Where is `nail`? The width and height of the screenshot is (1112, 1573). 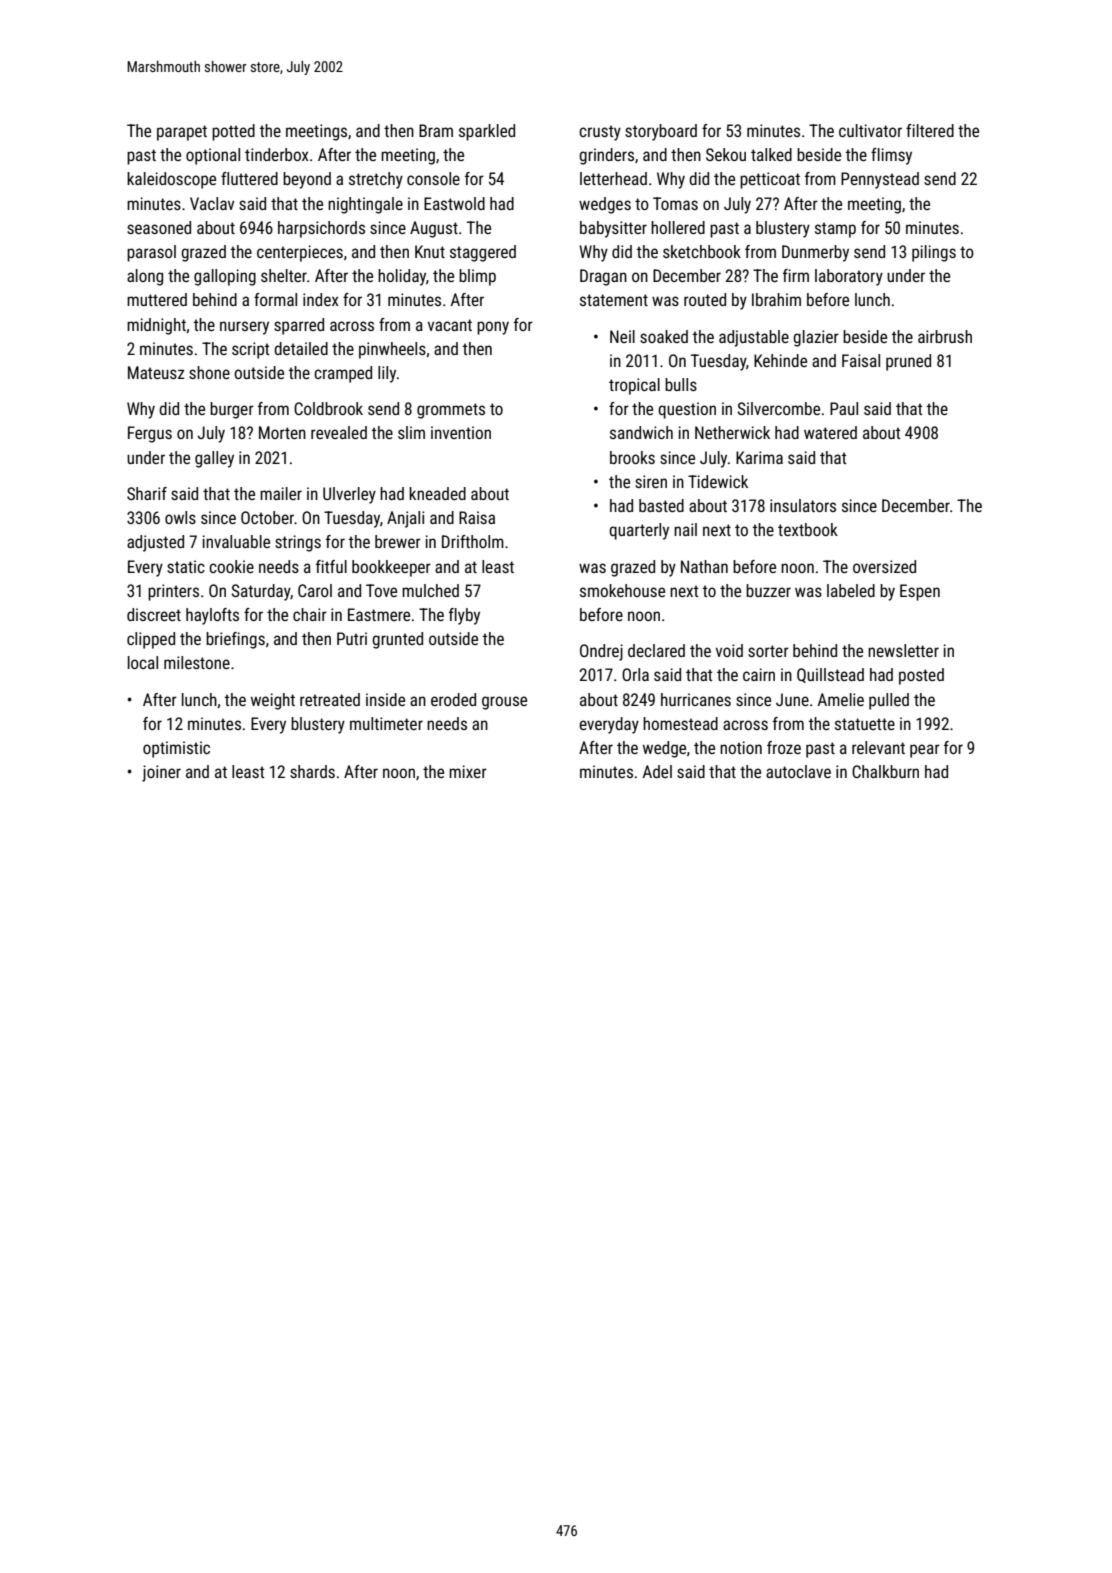
nail is located at coordinates (685, 529).
